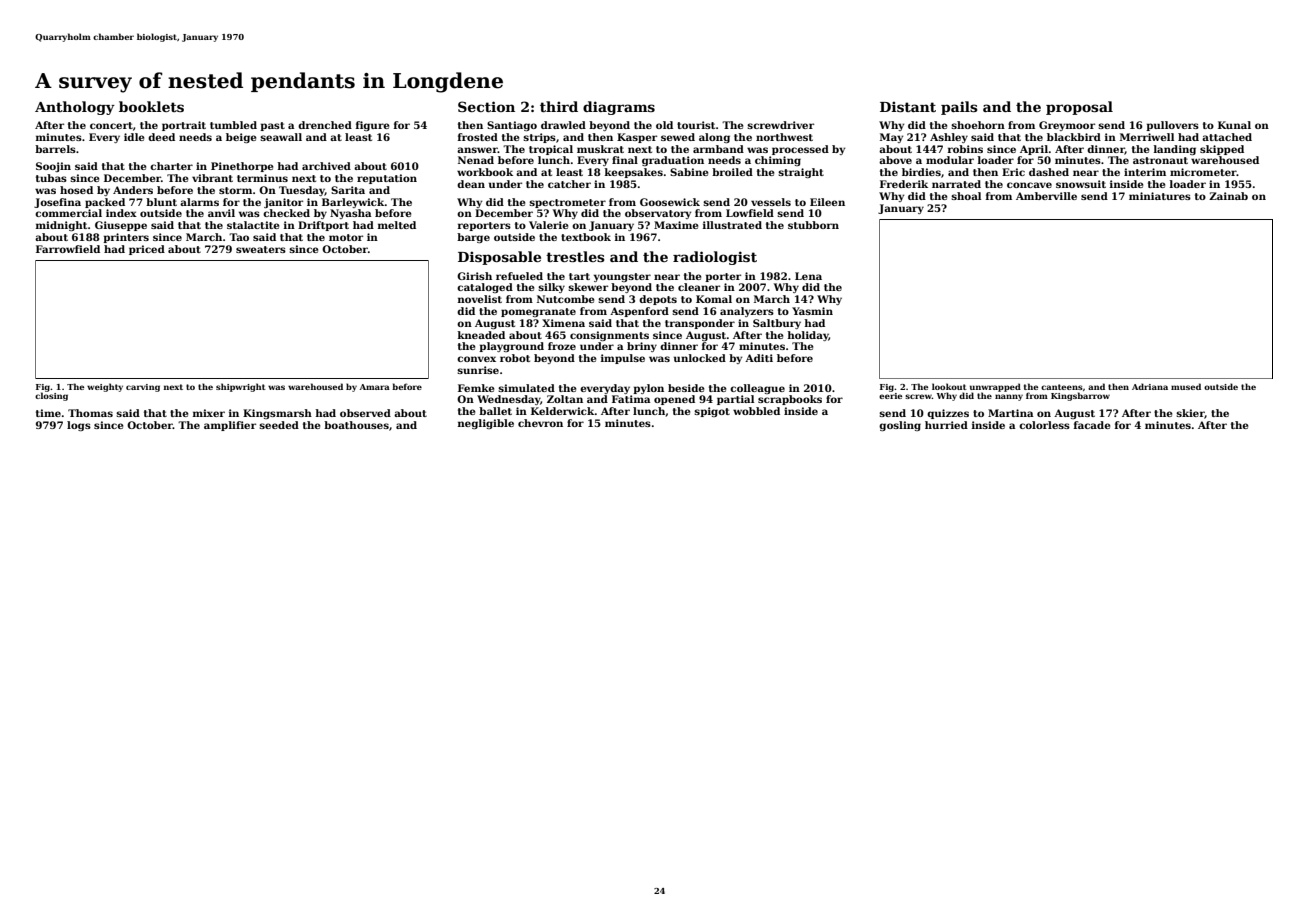 This document has height=924, width=1308. I want to click on Lena, so click(808, 276).
